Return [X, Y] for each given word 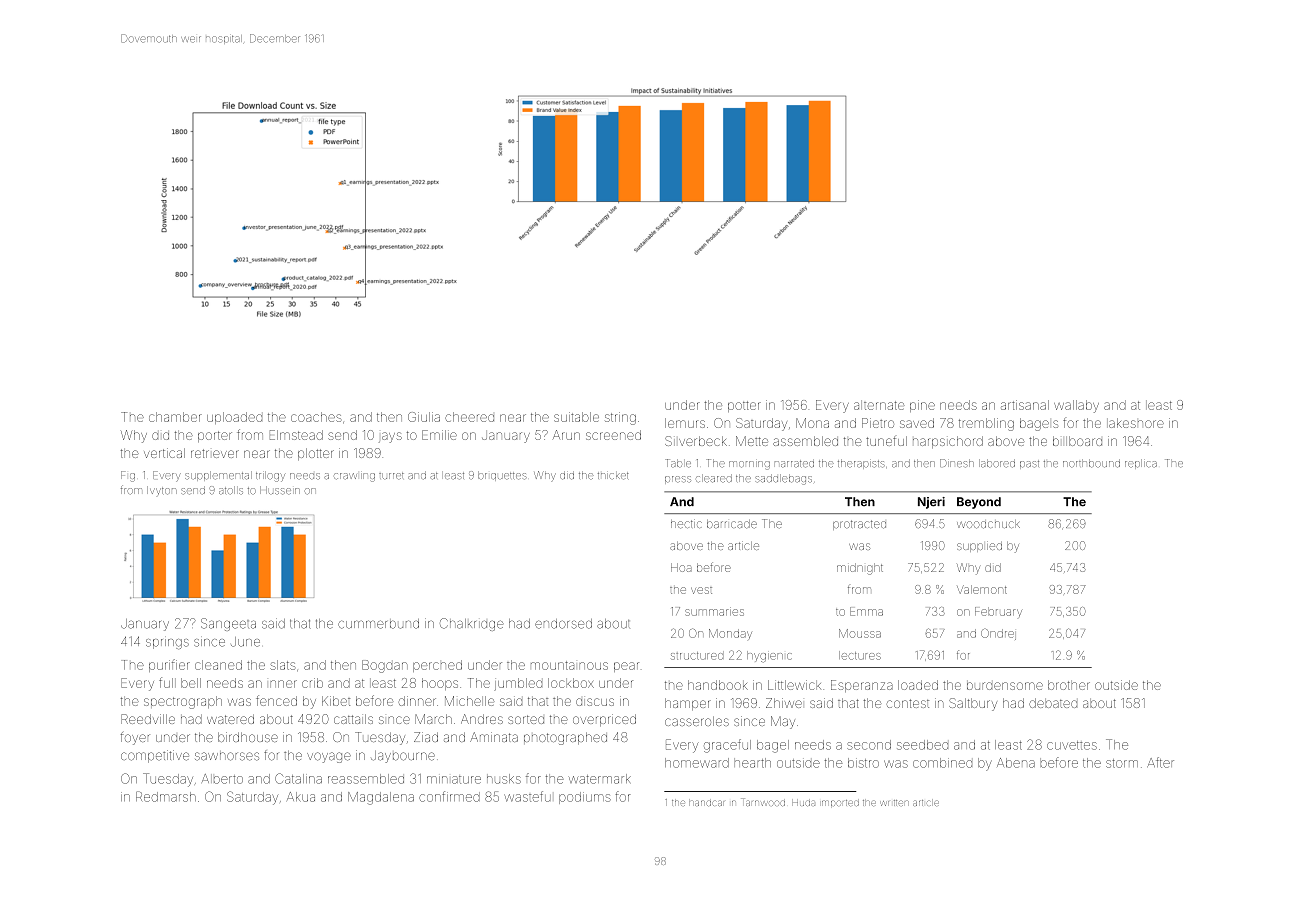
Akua [301, 797]
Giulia [424, 417]
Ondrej [998, 634]
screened [613, 435]
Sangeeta [228, 624]
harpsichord [948, 442]
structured [697, 656]
